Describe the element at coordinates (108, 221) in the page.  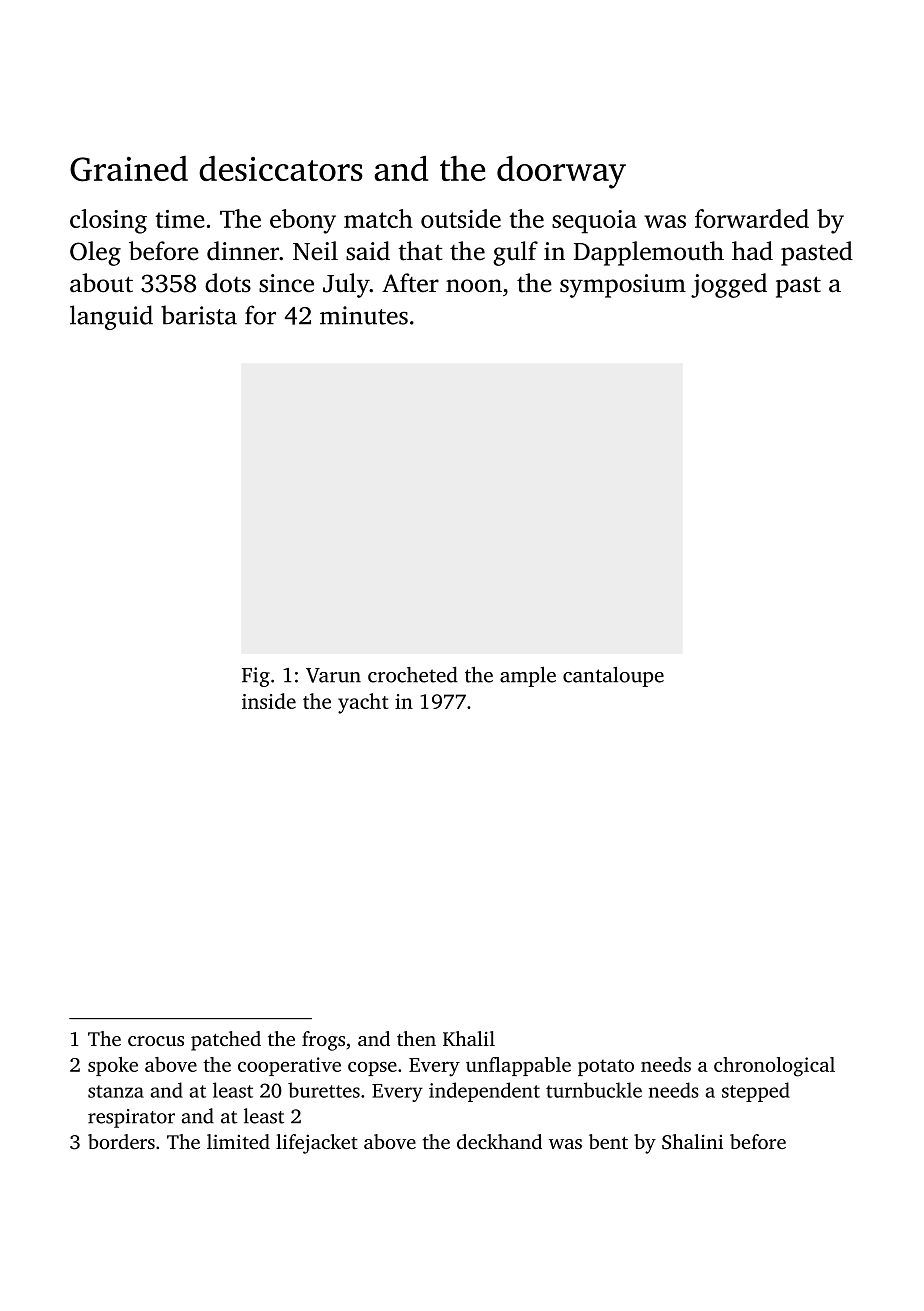
I see `closing` at that location.
